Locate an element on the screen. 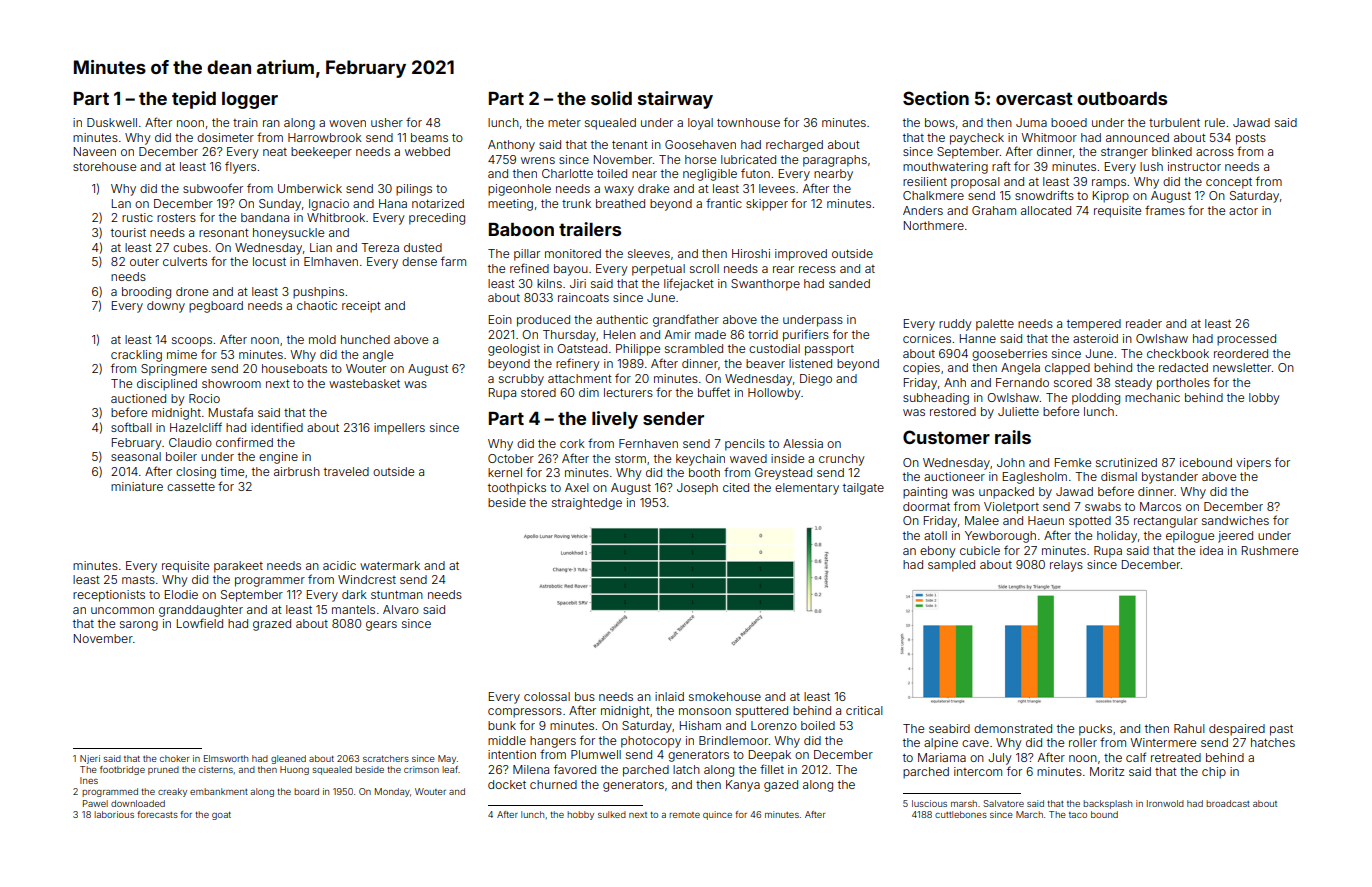 This screenshot has width=1372, height=887. Section is located at coordinates (936, 98).
